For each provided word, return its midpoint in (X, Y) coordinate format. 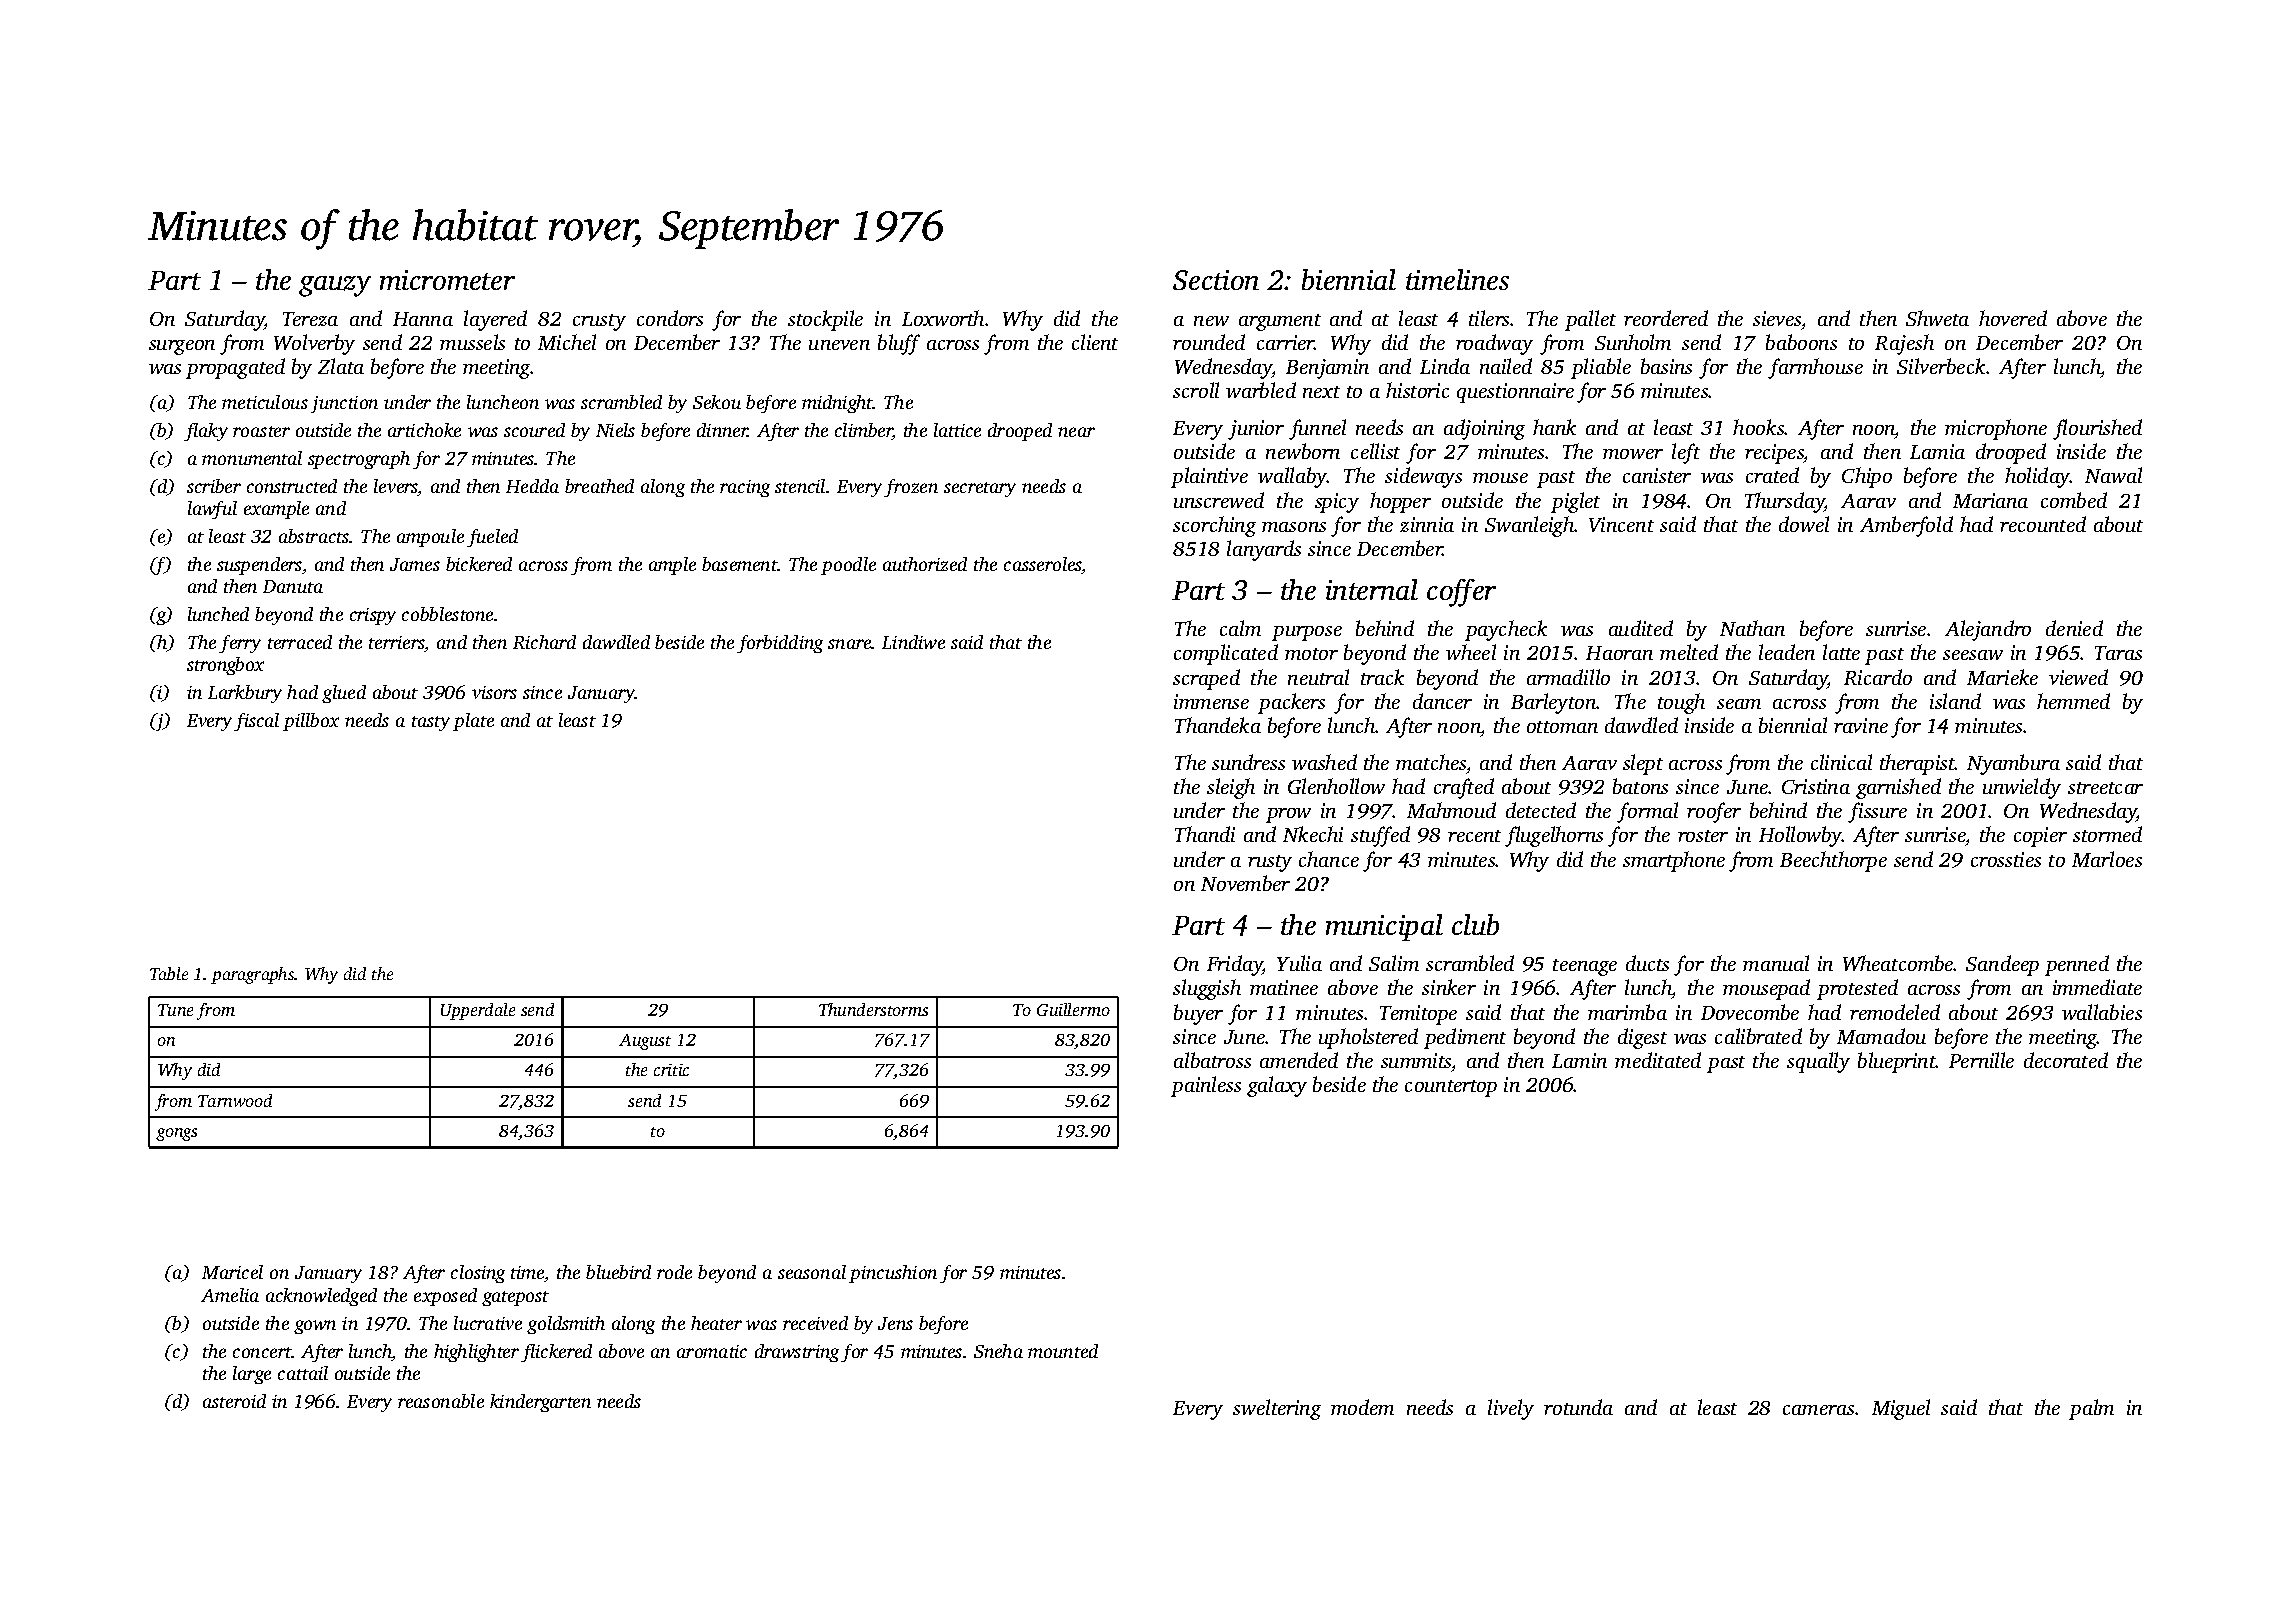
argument (1280, 322)
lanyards (1264, 550)
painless (1206, 1086)
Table (169, 973)
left (1686, 453)
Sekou (717, 402)
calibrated (1758, 1036)
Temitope (1418, 1015)
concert (262, 1352)
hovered (2013, 318)
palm (2091, 1409)
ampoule (430, 538)
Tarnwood (235, 1100)
